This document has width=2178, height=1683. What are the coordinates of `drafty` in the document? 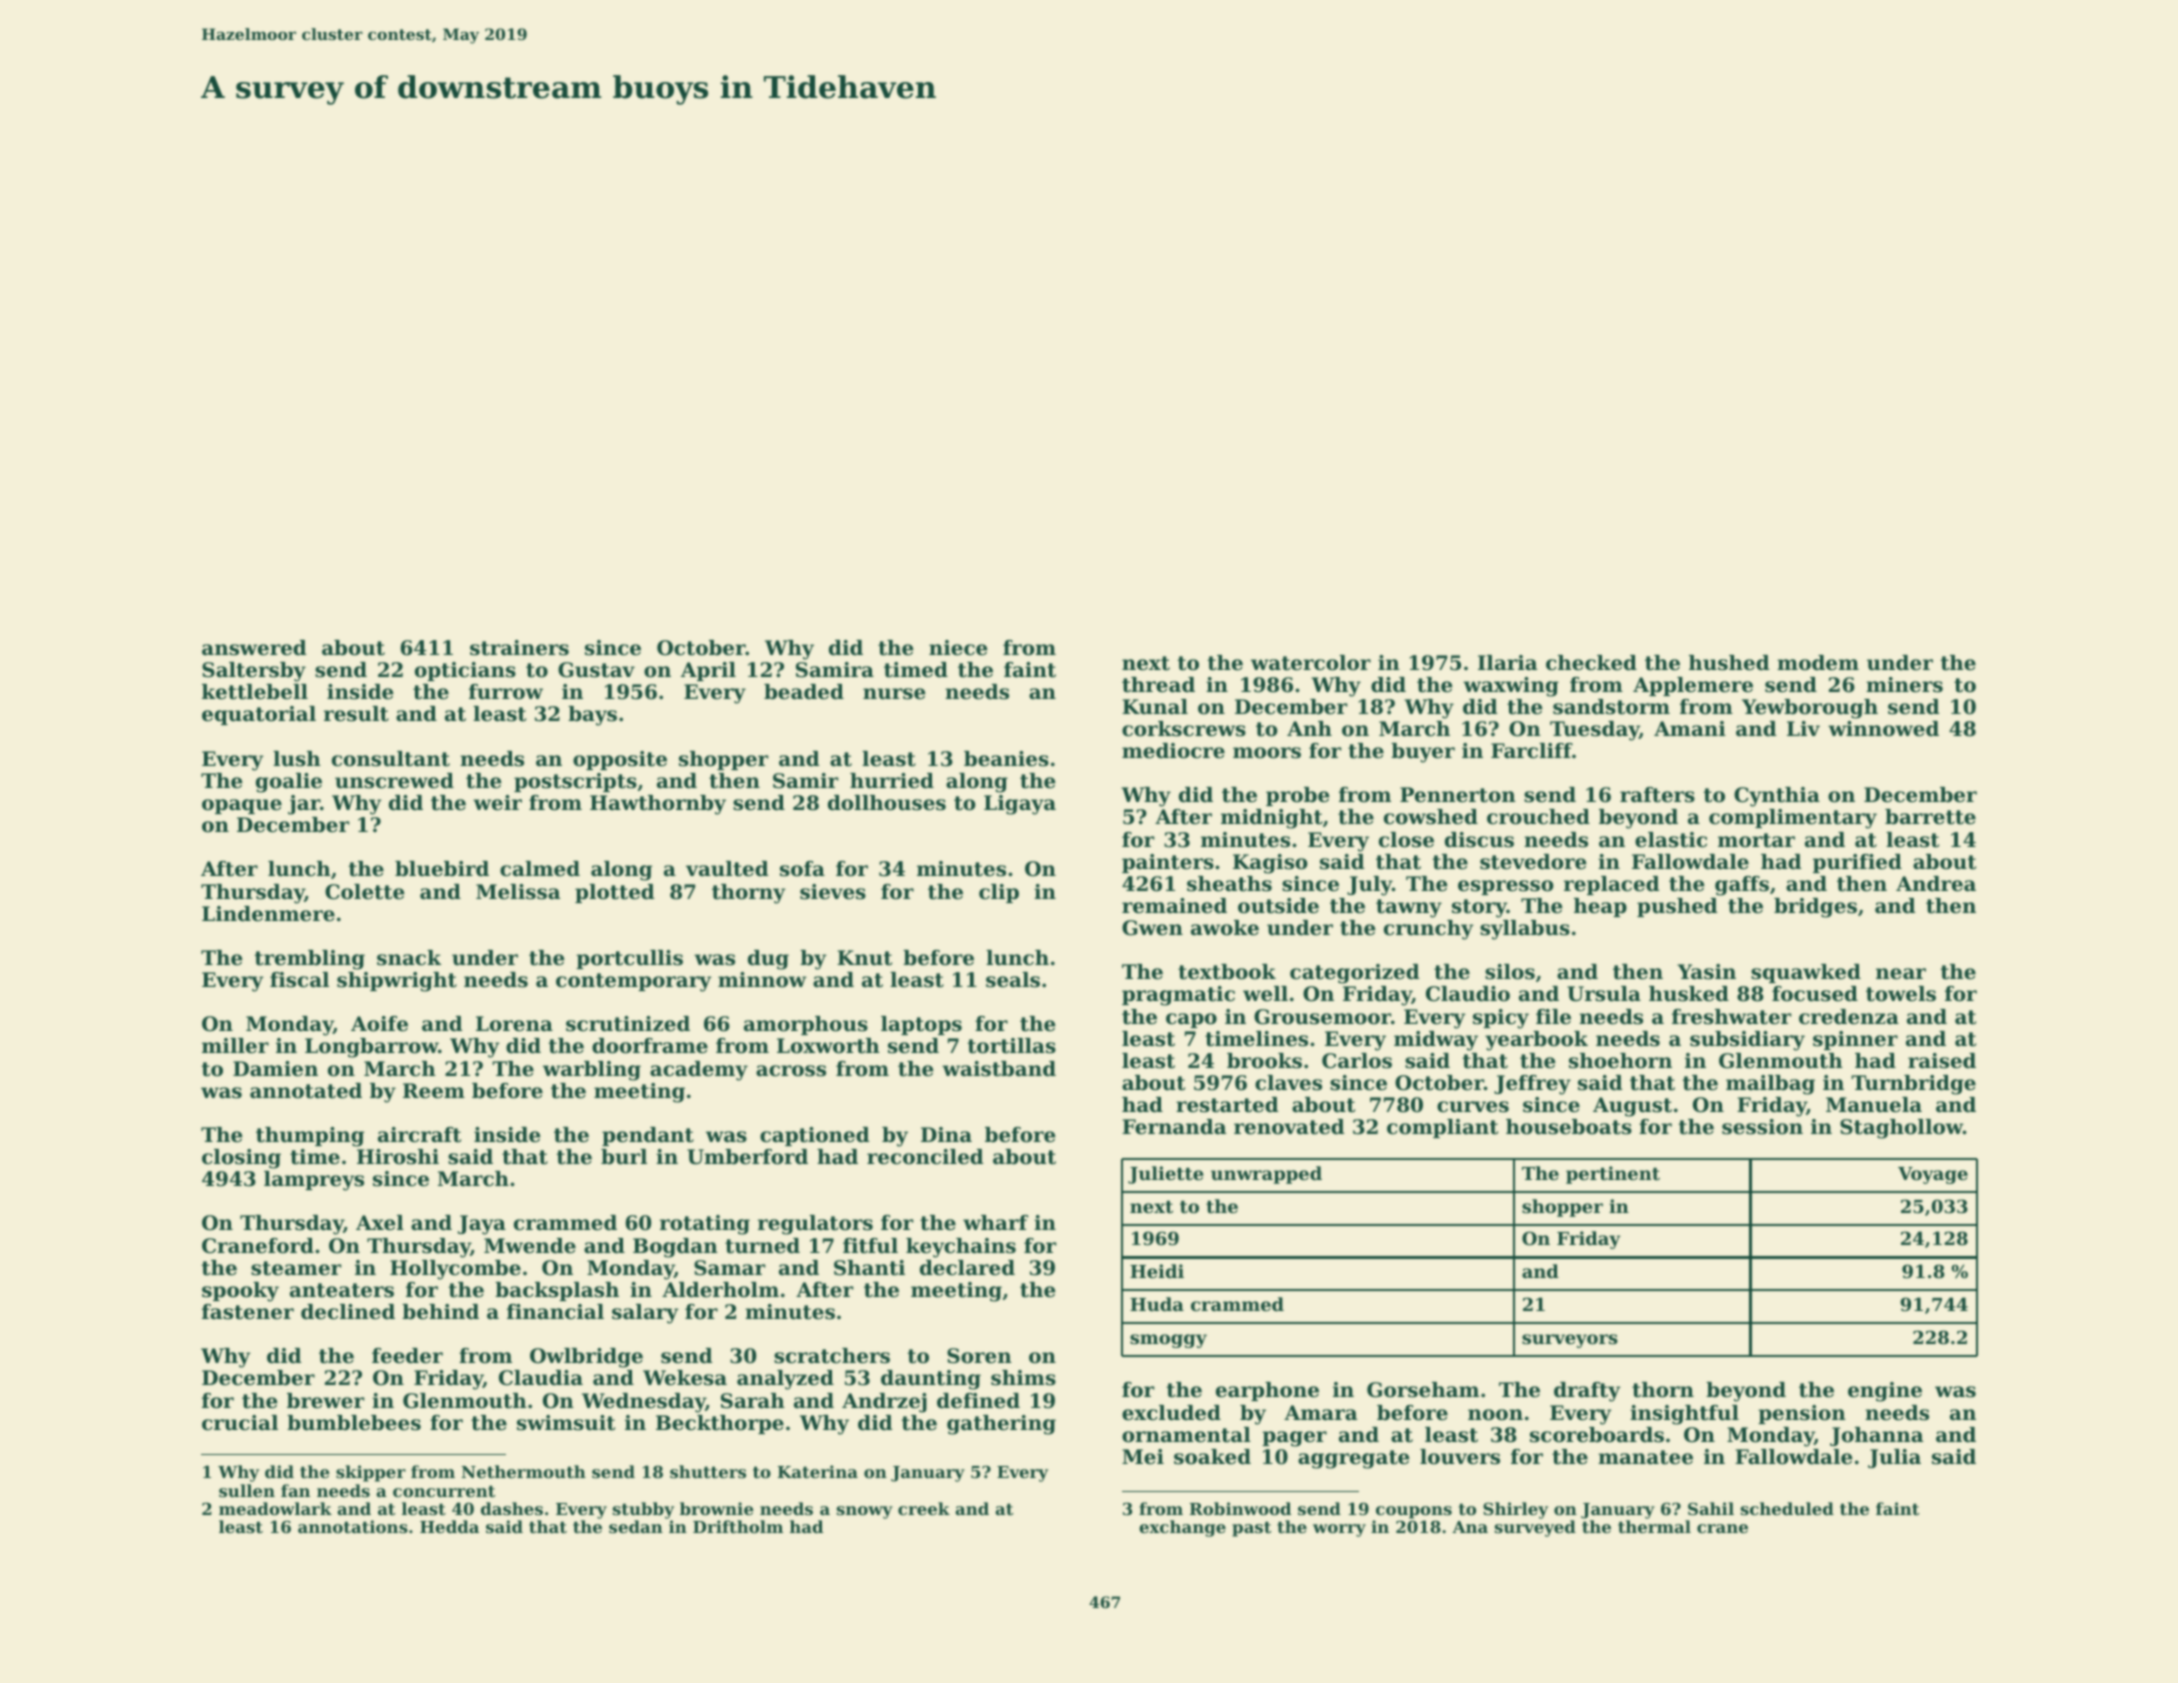 It's located at (1587, 1392).
